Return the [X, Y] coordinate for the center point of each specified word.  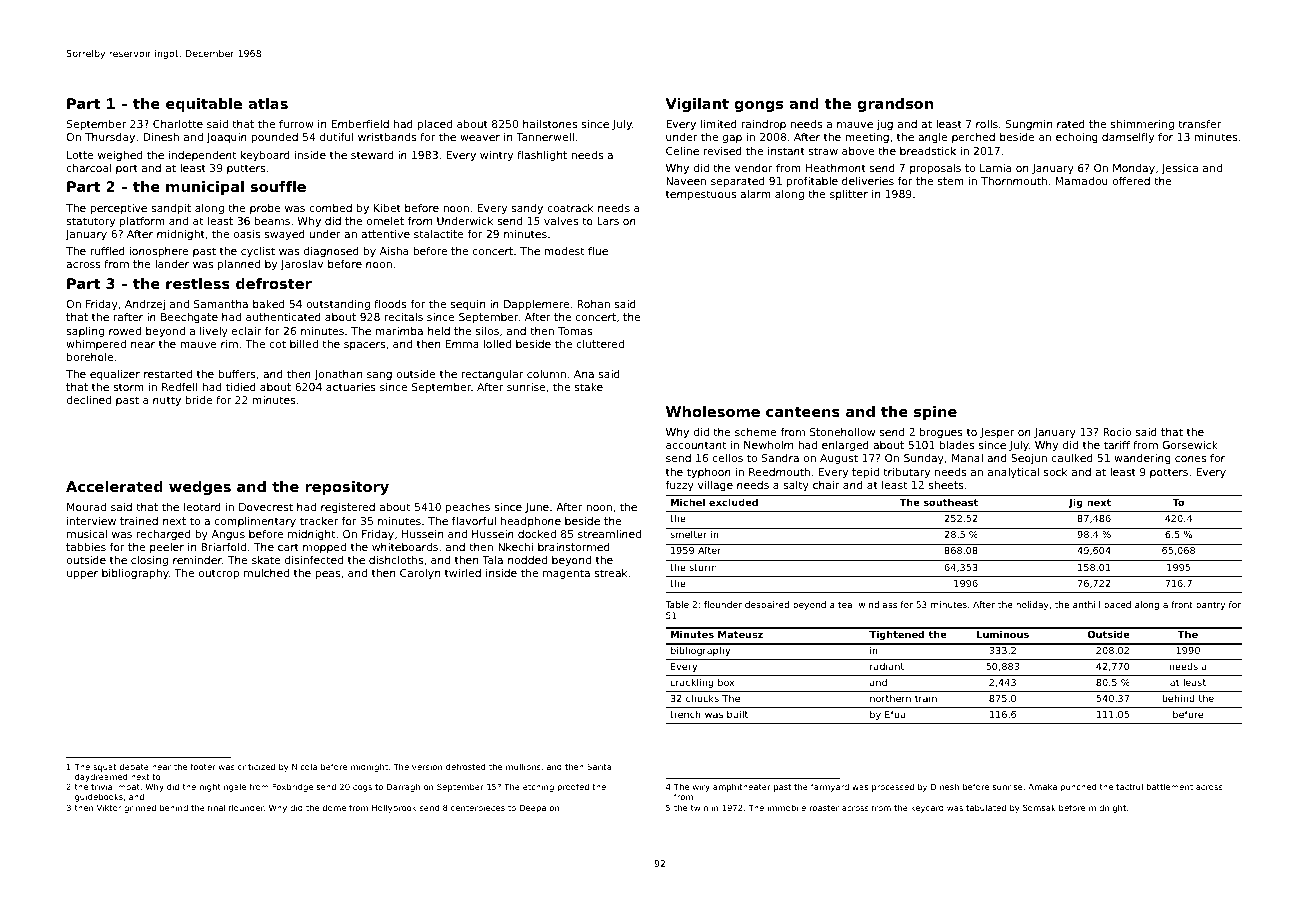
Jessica [1179, 169]
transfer [1199, 124]
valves [561, 221]
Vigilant [697, 105]
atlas [268, 103]
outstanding [338, 305]
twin [699, 808]
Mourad [86, 507]
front [1182, 604]
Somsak [1039, 807]
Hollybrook [394, 808]
